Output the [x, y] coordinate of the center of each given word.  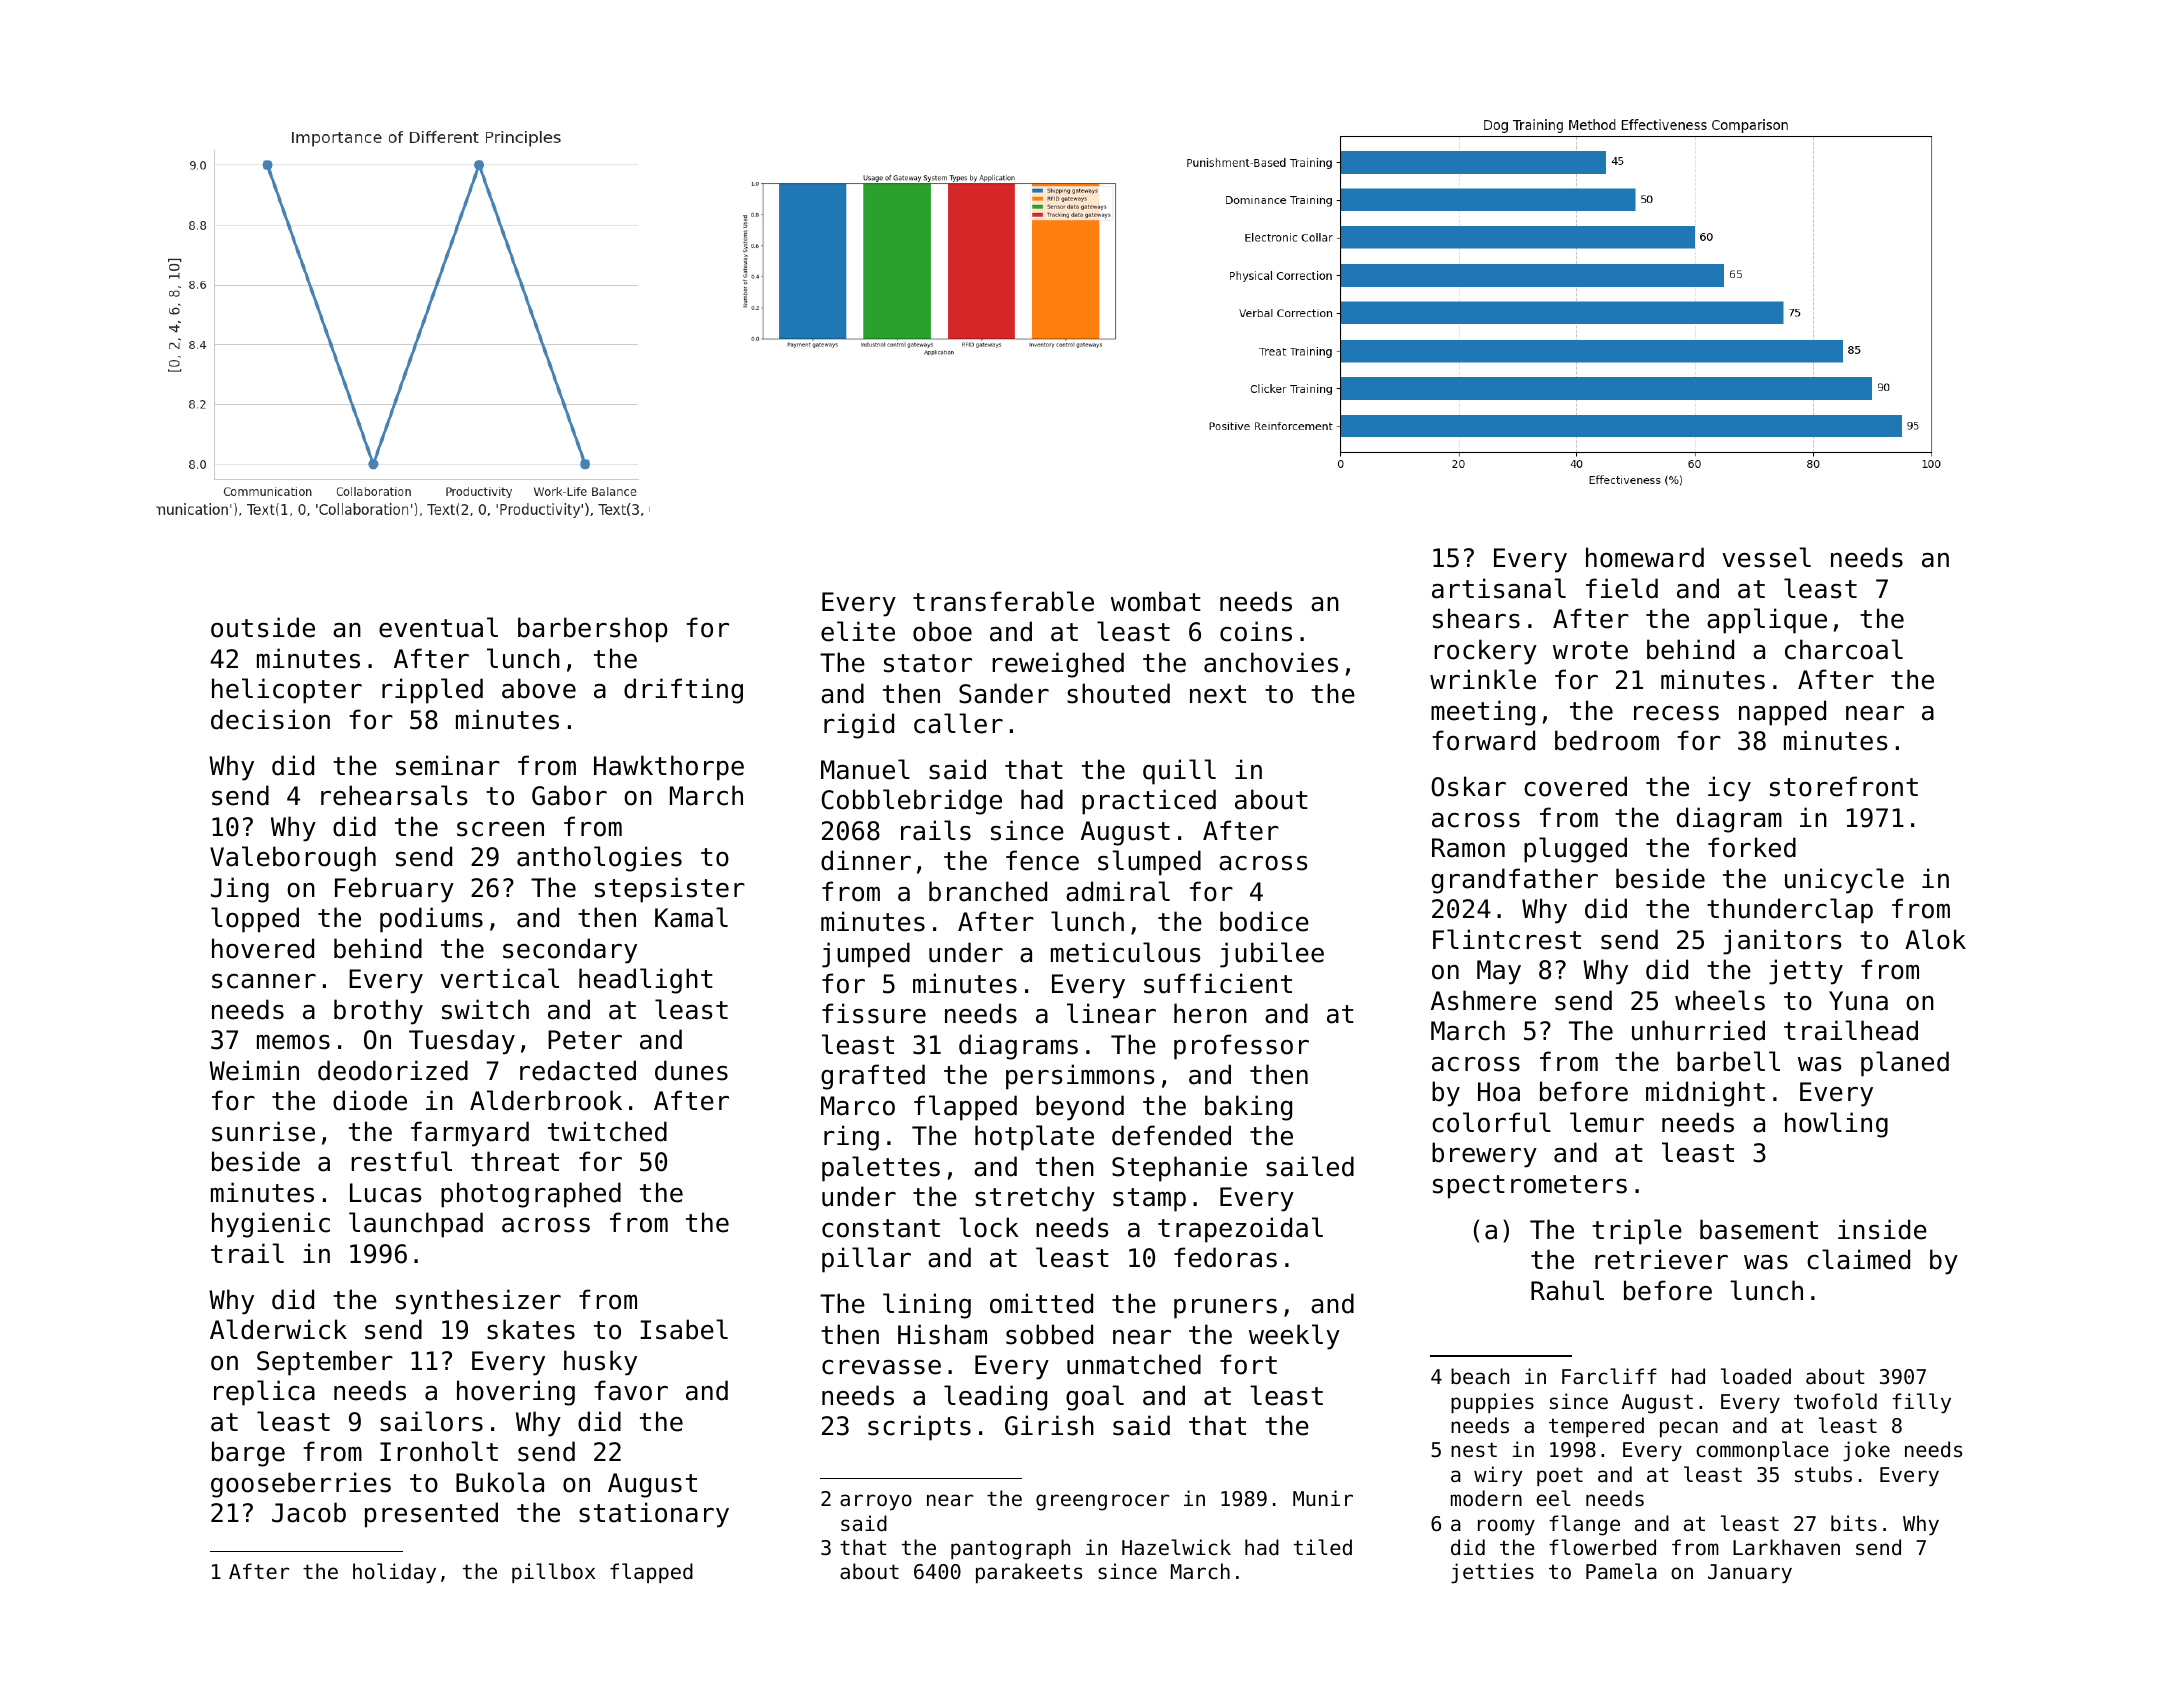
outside [263, 627]
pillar [866, 1260]
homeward [1645, 557]
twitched [607, 1131]
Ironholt [439, 1451]
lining [927, 1306]
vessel [1766, 557]
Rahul [1567, 1290]
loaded [1756, 1376]
